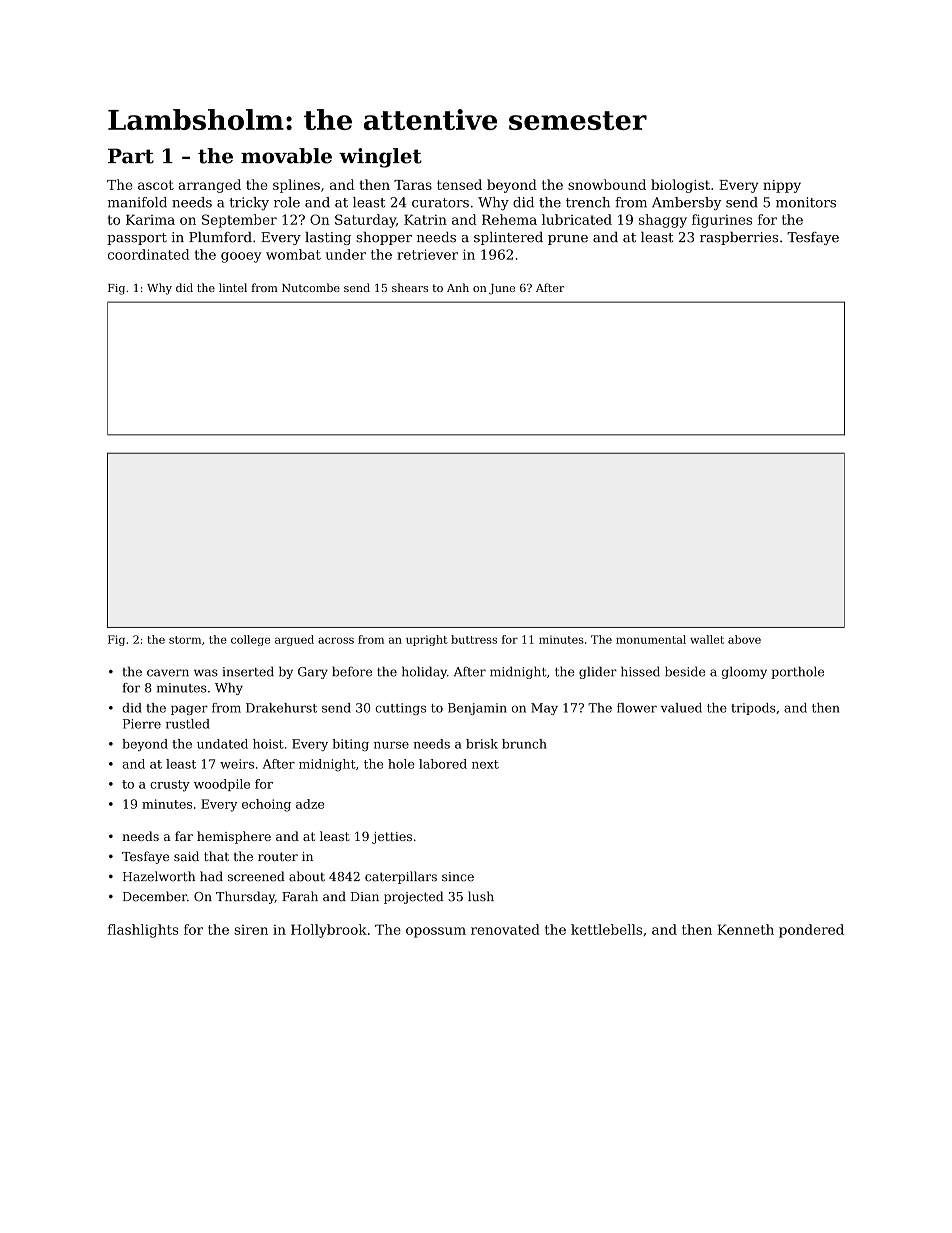  Describe the element at coordinates (185, 640) in the page. I see `storm` at that location.
